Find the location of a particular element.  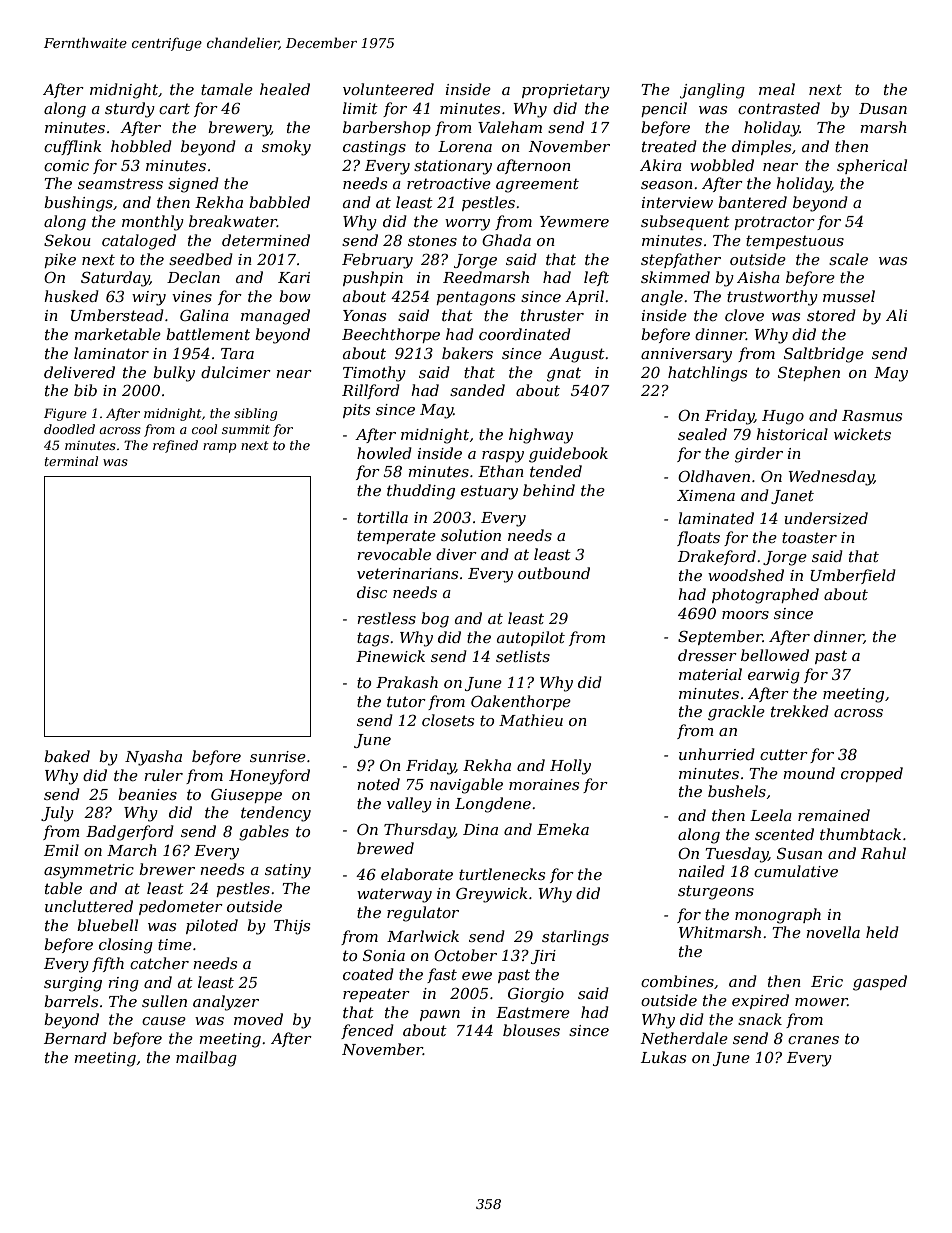

bakers is located at coordinates (467, 353).
